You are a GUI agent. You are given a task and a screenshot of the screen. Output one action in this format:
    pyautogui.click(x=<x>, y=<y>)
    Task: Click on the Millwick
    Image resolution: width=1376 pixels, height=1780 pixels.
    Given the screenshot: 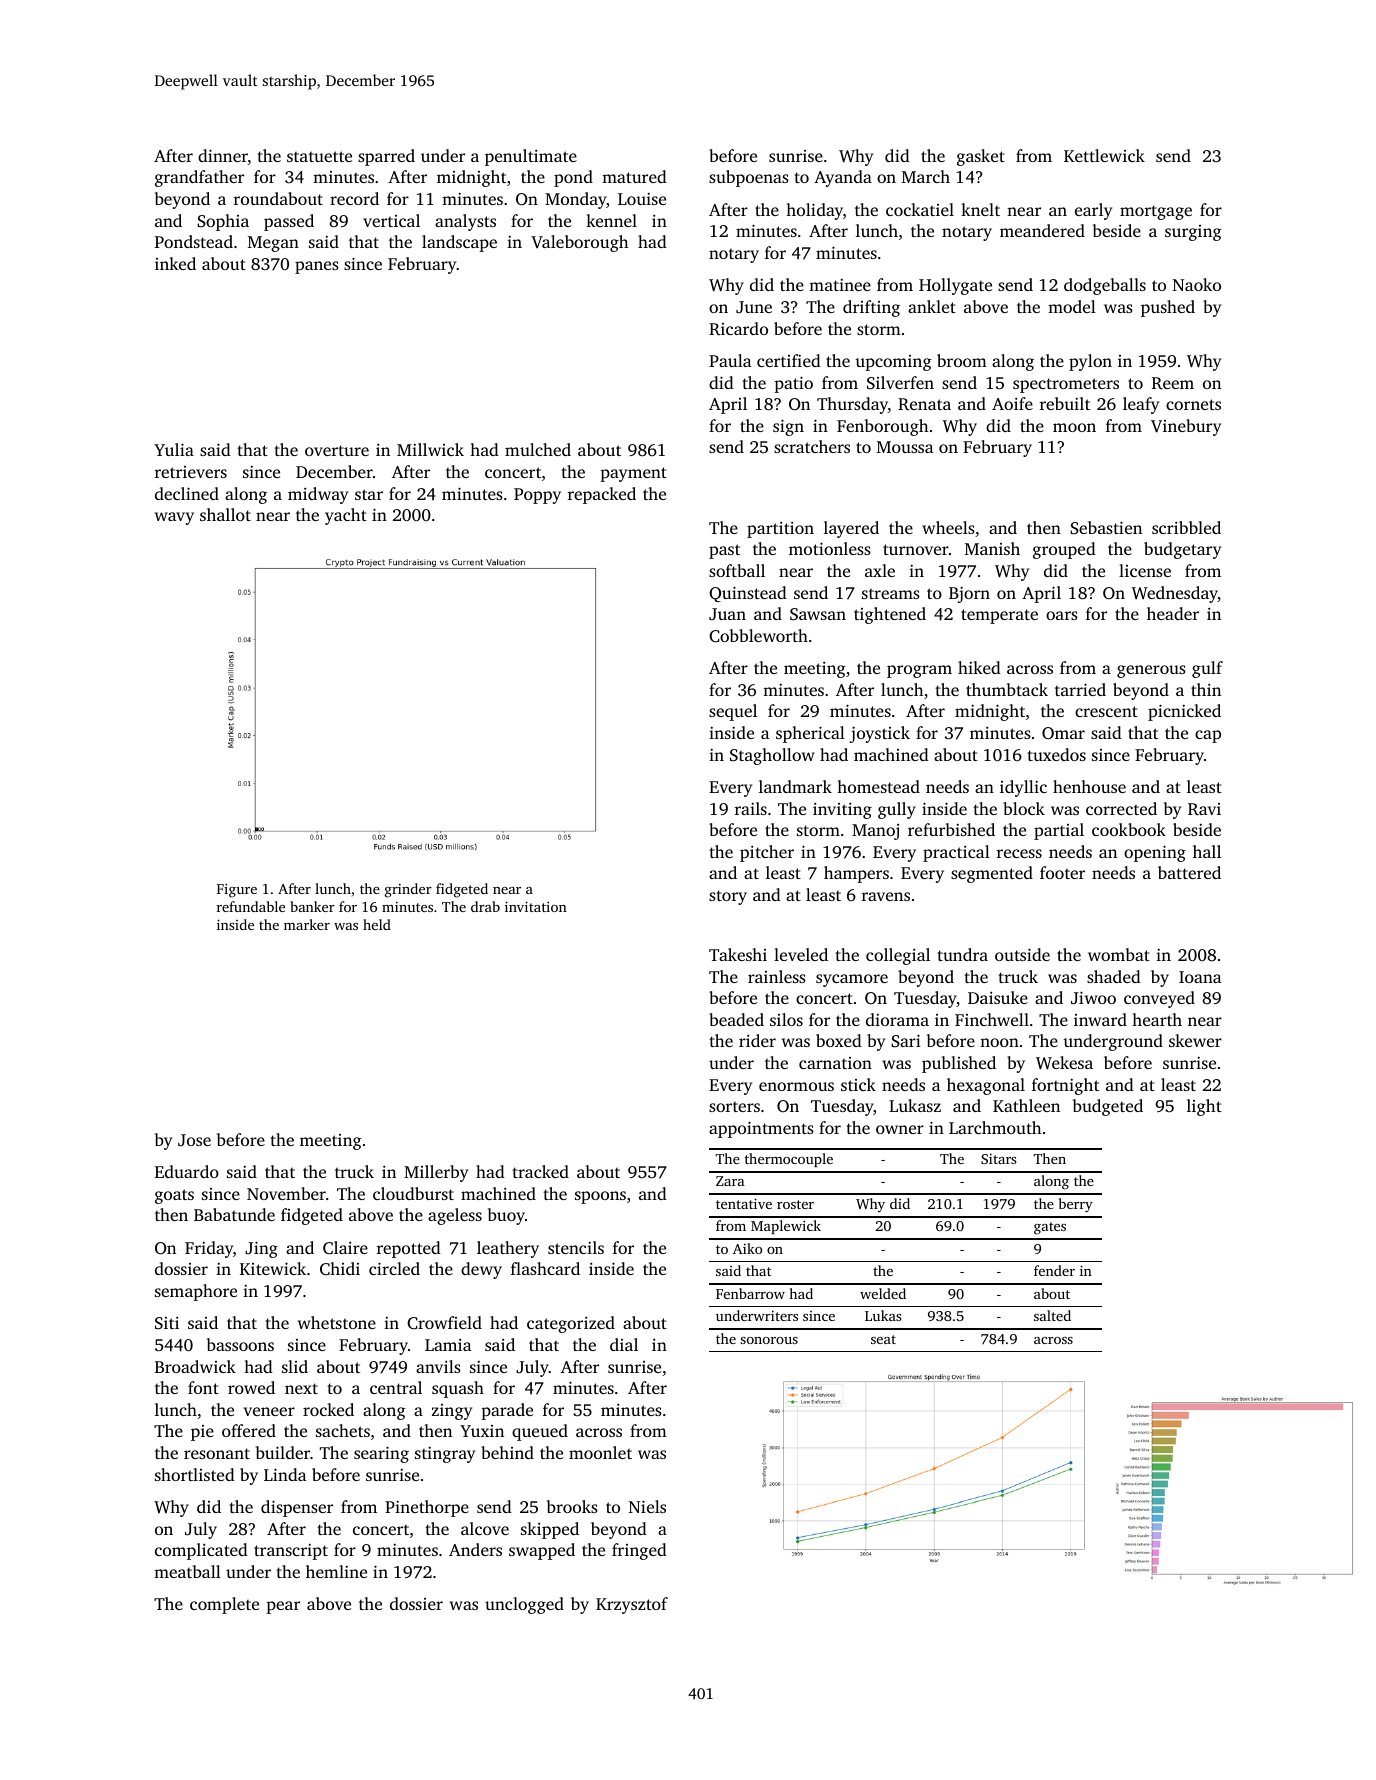 What is the action you would take?
    pyautogui.click(x=430, y=449)
